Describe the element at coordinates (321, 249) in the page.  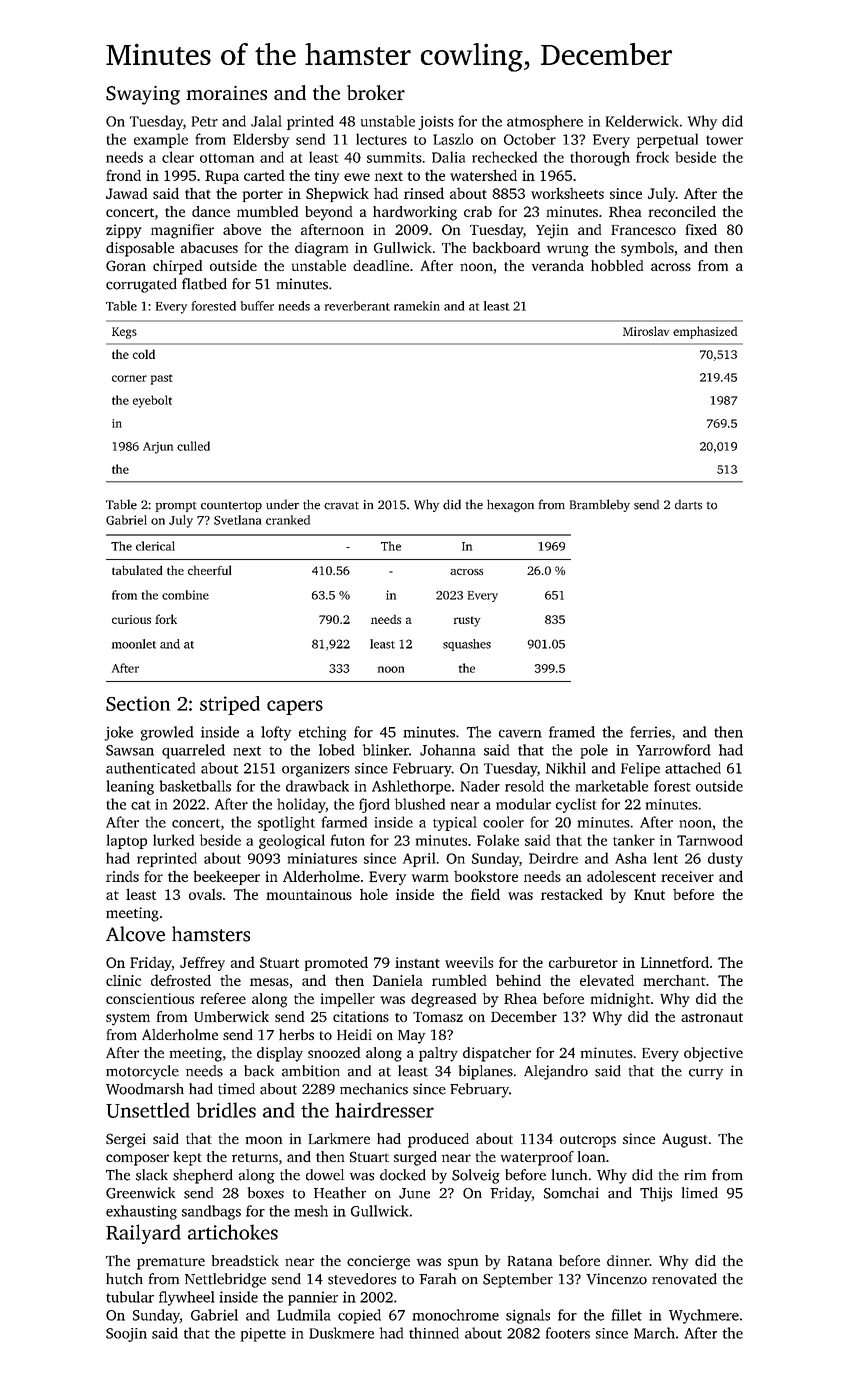
I see `diagram` at that location.
